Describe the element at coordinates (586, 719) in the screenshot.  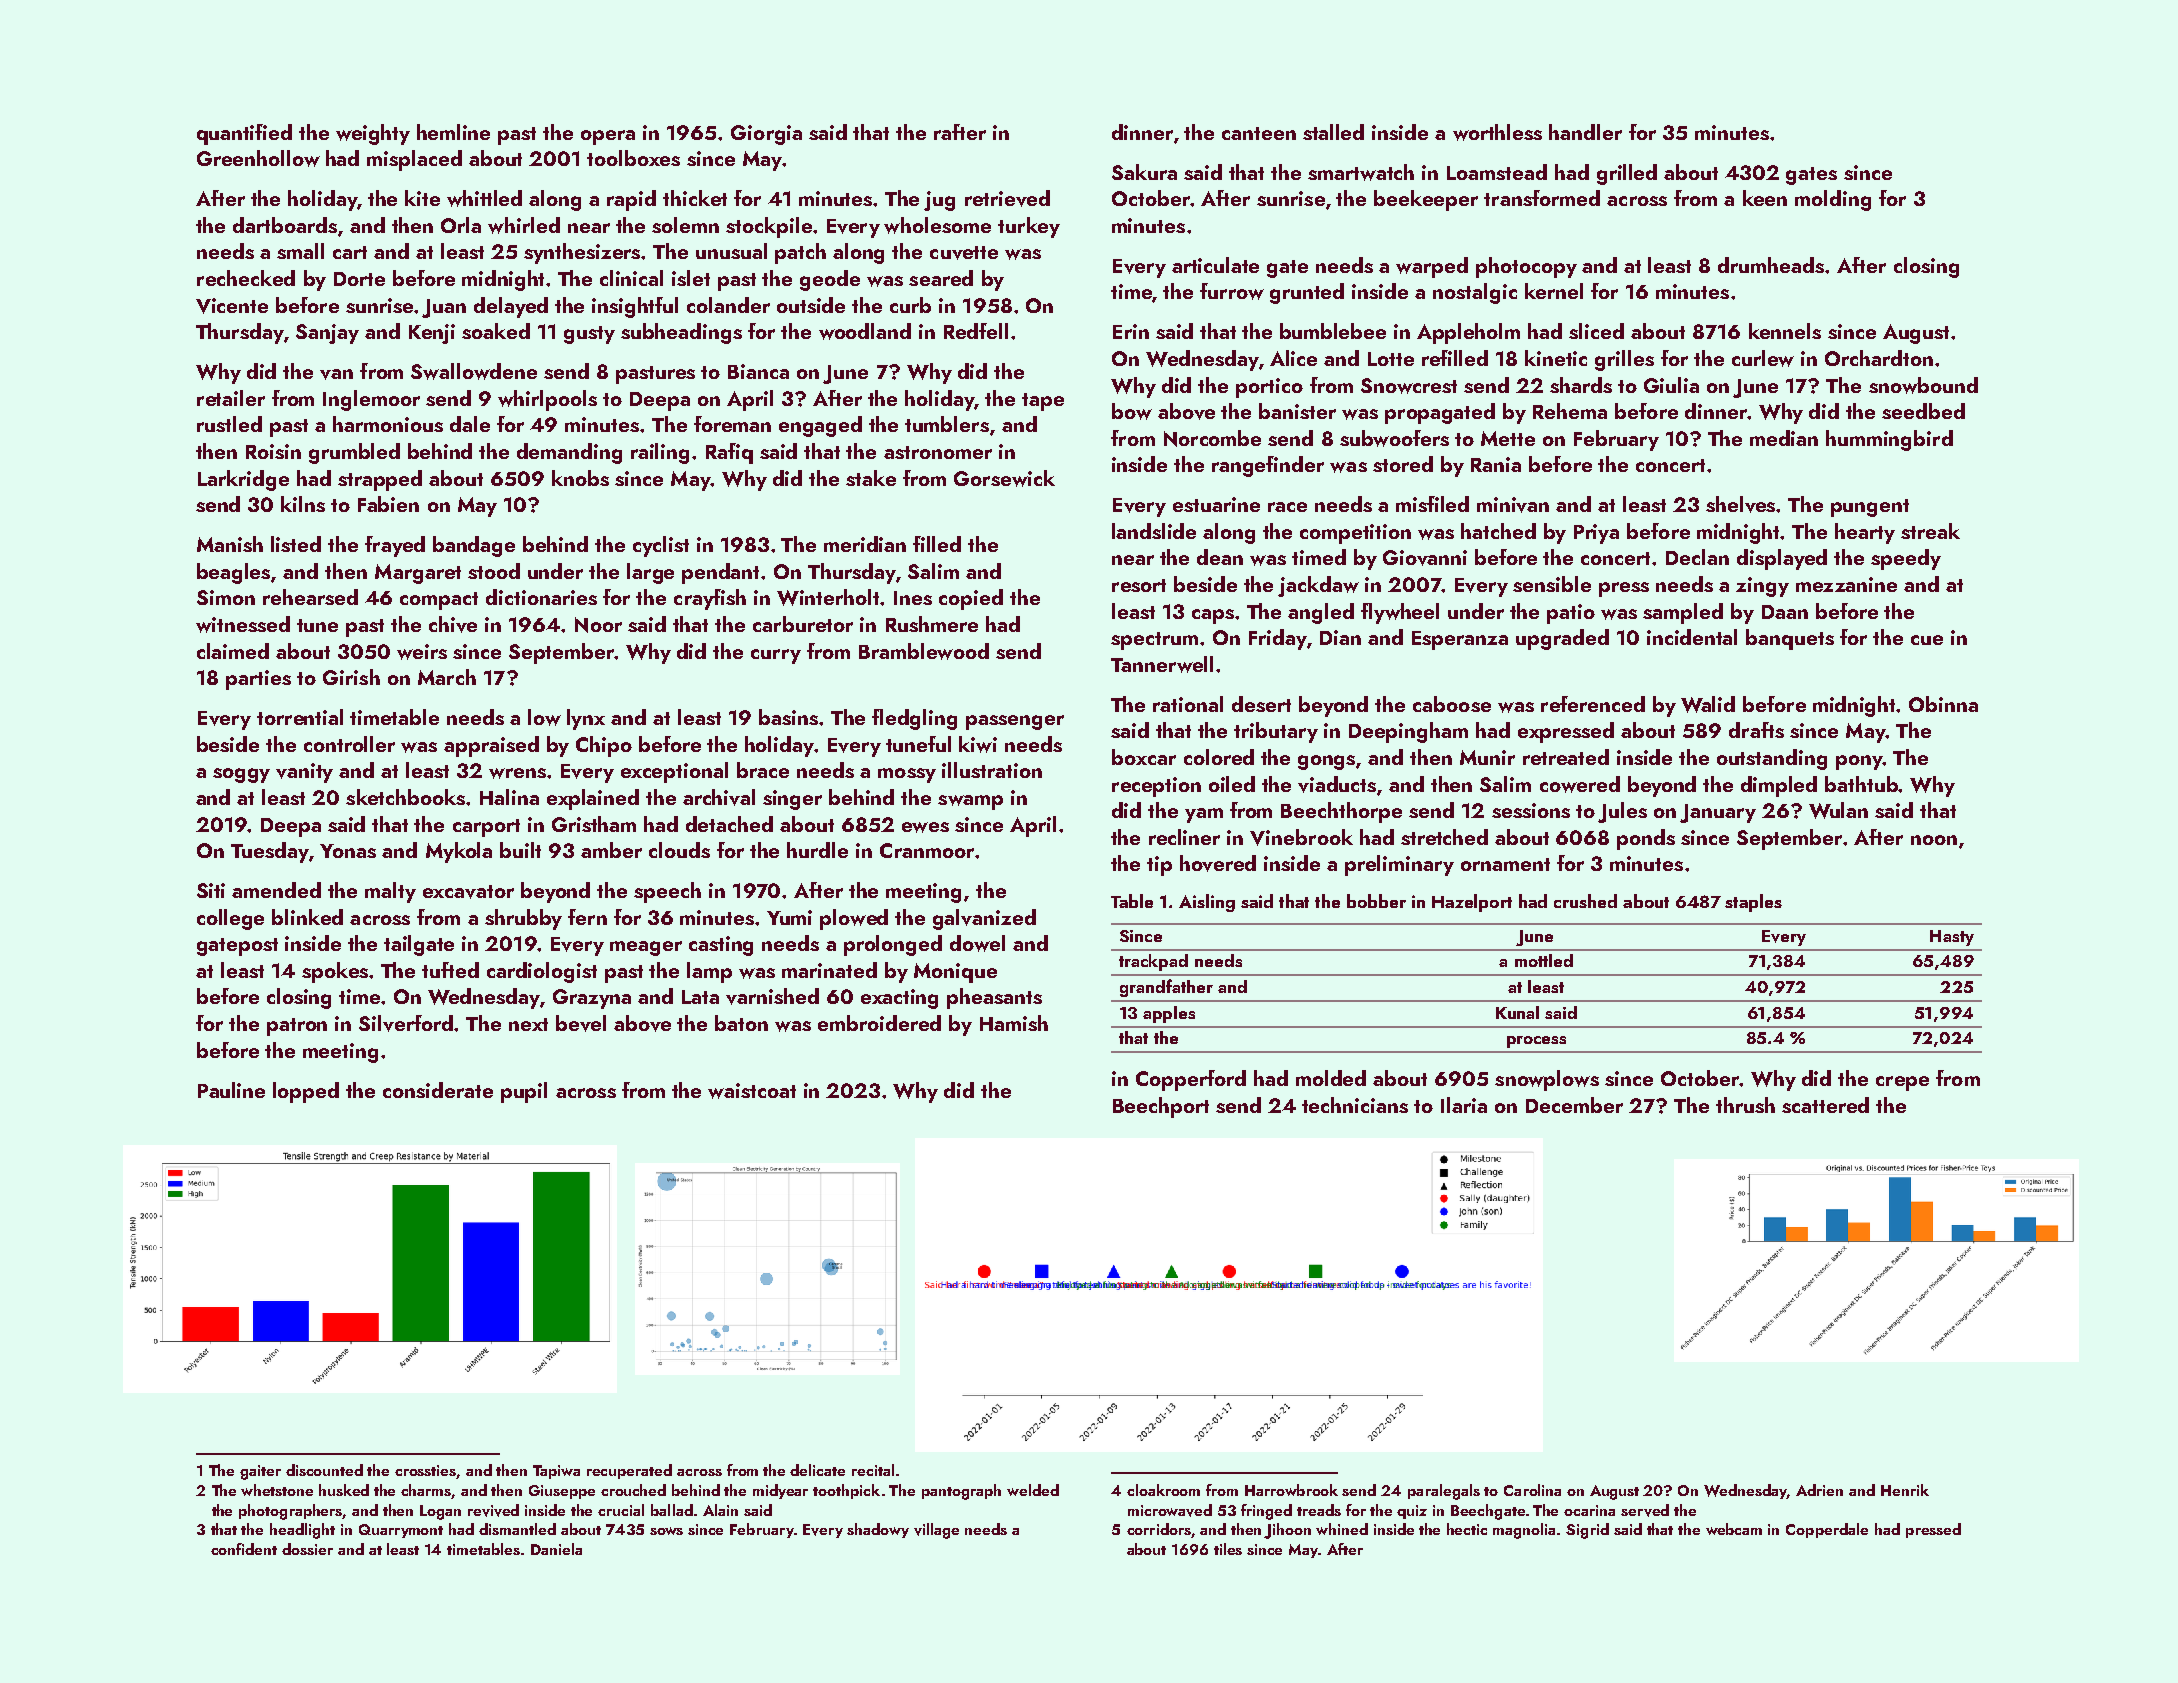
I see `lynx` at that location.
